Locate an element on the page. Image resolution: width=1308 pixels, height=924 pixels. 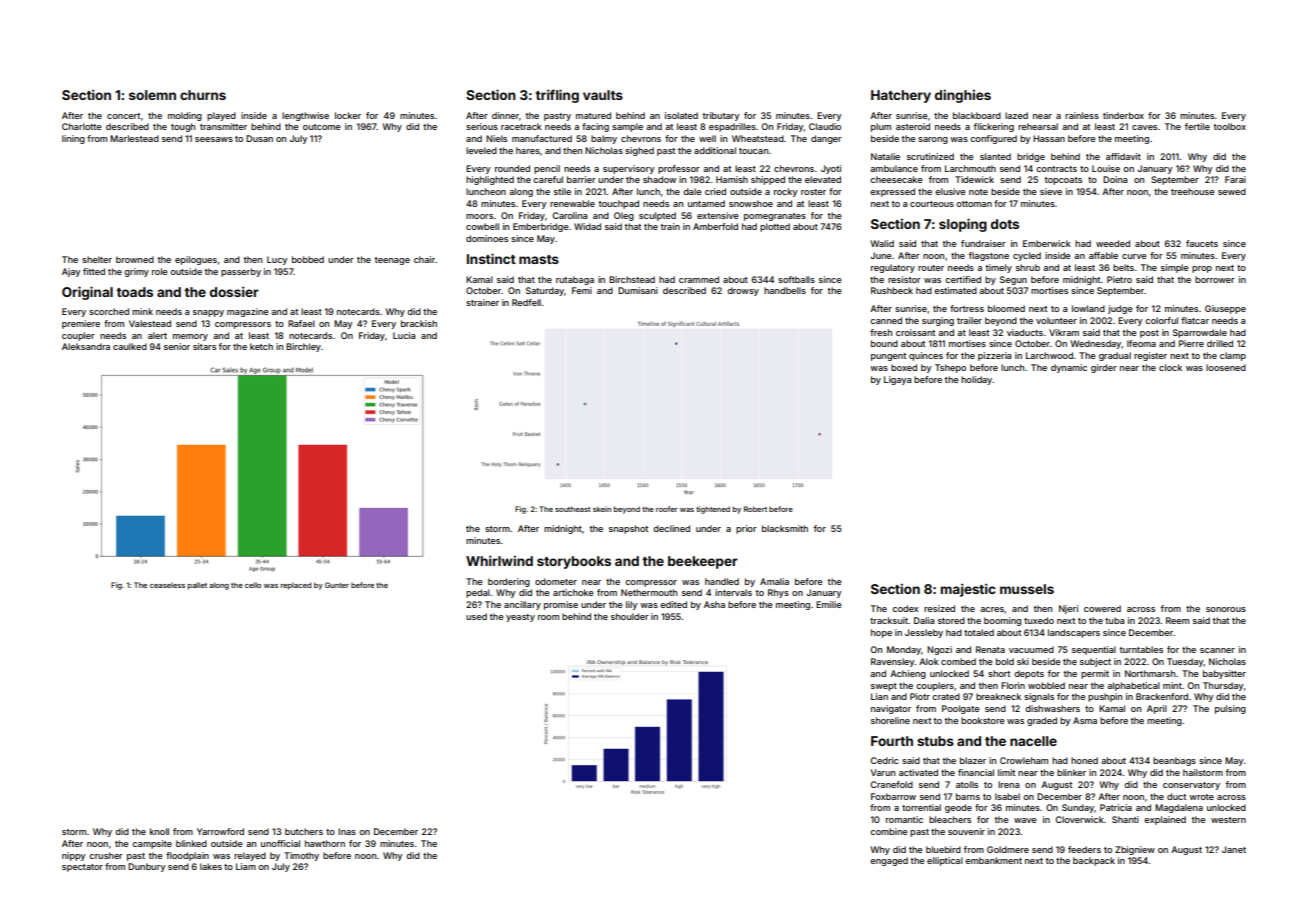
Cloverwick is located at coordinates (1080, 819).
